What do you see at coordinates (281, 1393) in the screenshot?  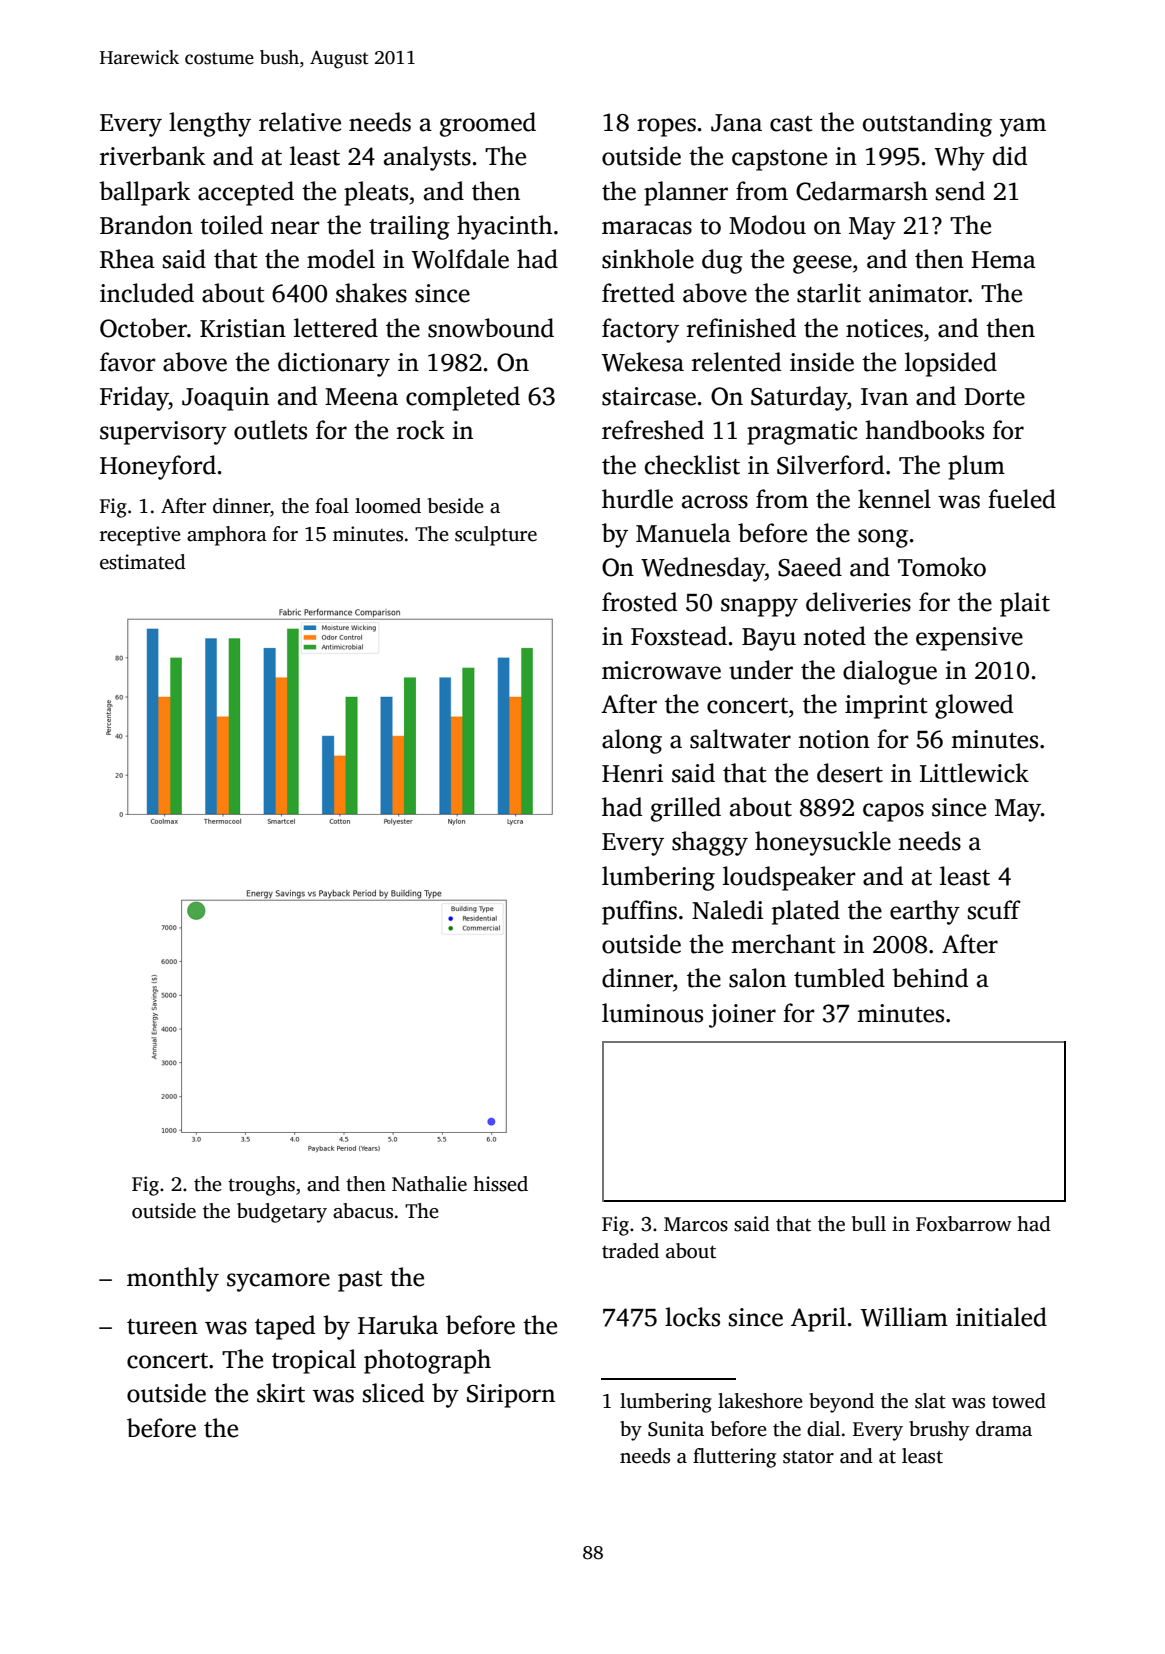 I see `skirt` at bounding box center [281, 1393].
